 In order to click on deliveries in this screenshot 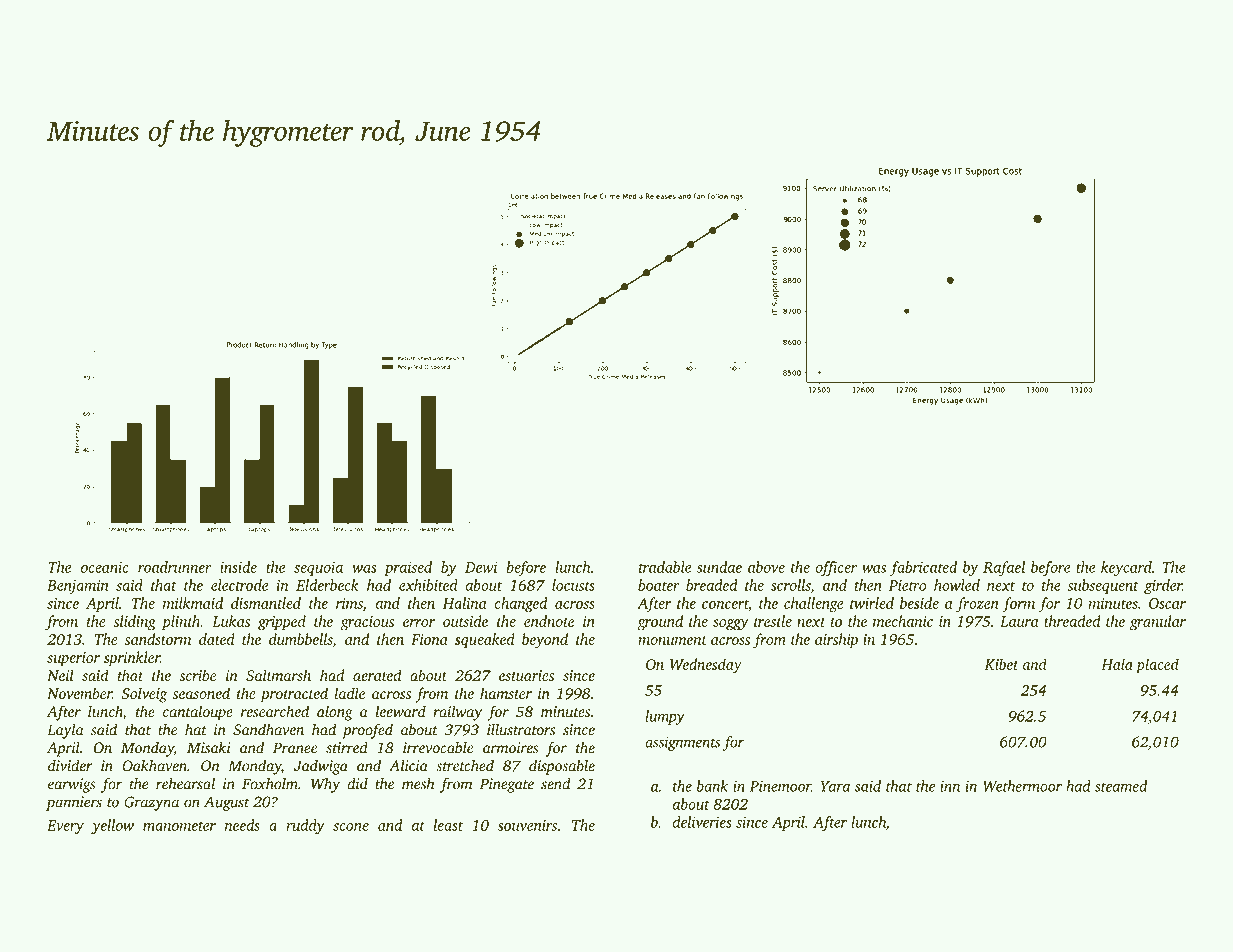, I will do `click(702, 822)`.
